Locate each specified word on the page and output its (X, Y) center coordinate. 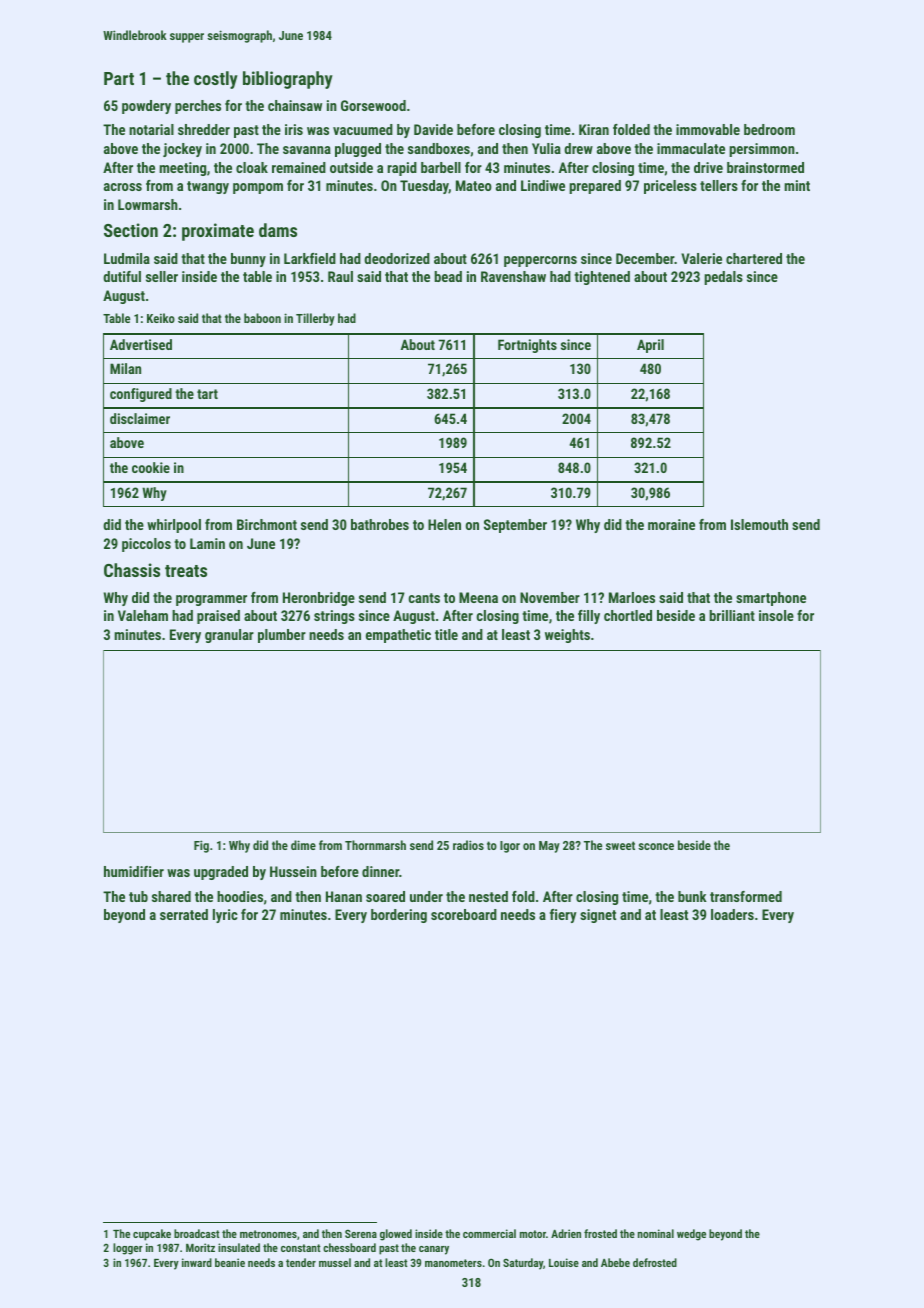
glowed (396, 1235)
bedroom (769, 129)
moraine (671, 524)
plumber (282, 636)
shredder (204, 129)
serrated (184, 914)
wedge (691, 1235)
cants (424, 598)
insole (776, 615)
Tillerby (315, 319)
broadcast (197, 1233)
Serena (361, 1233)
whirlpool (174, 526)
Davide (433, 129)
